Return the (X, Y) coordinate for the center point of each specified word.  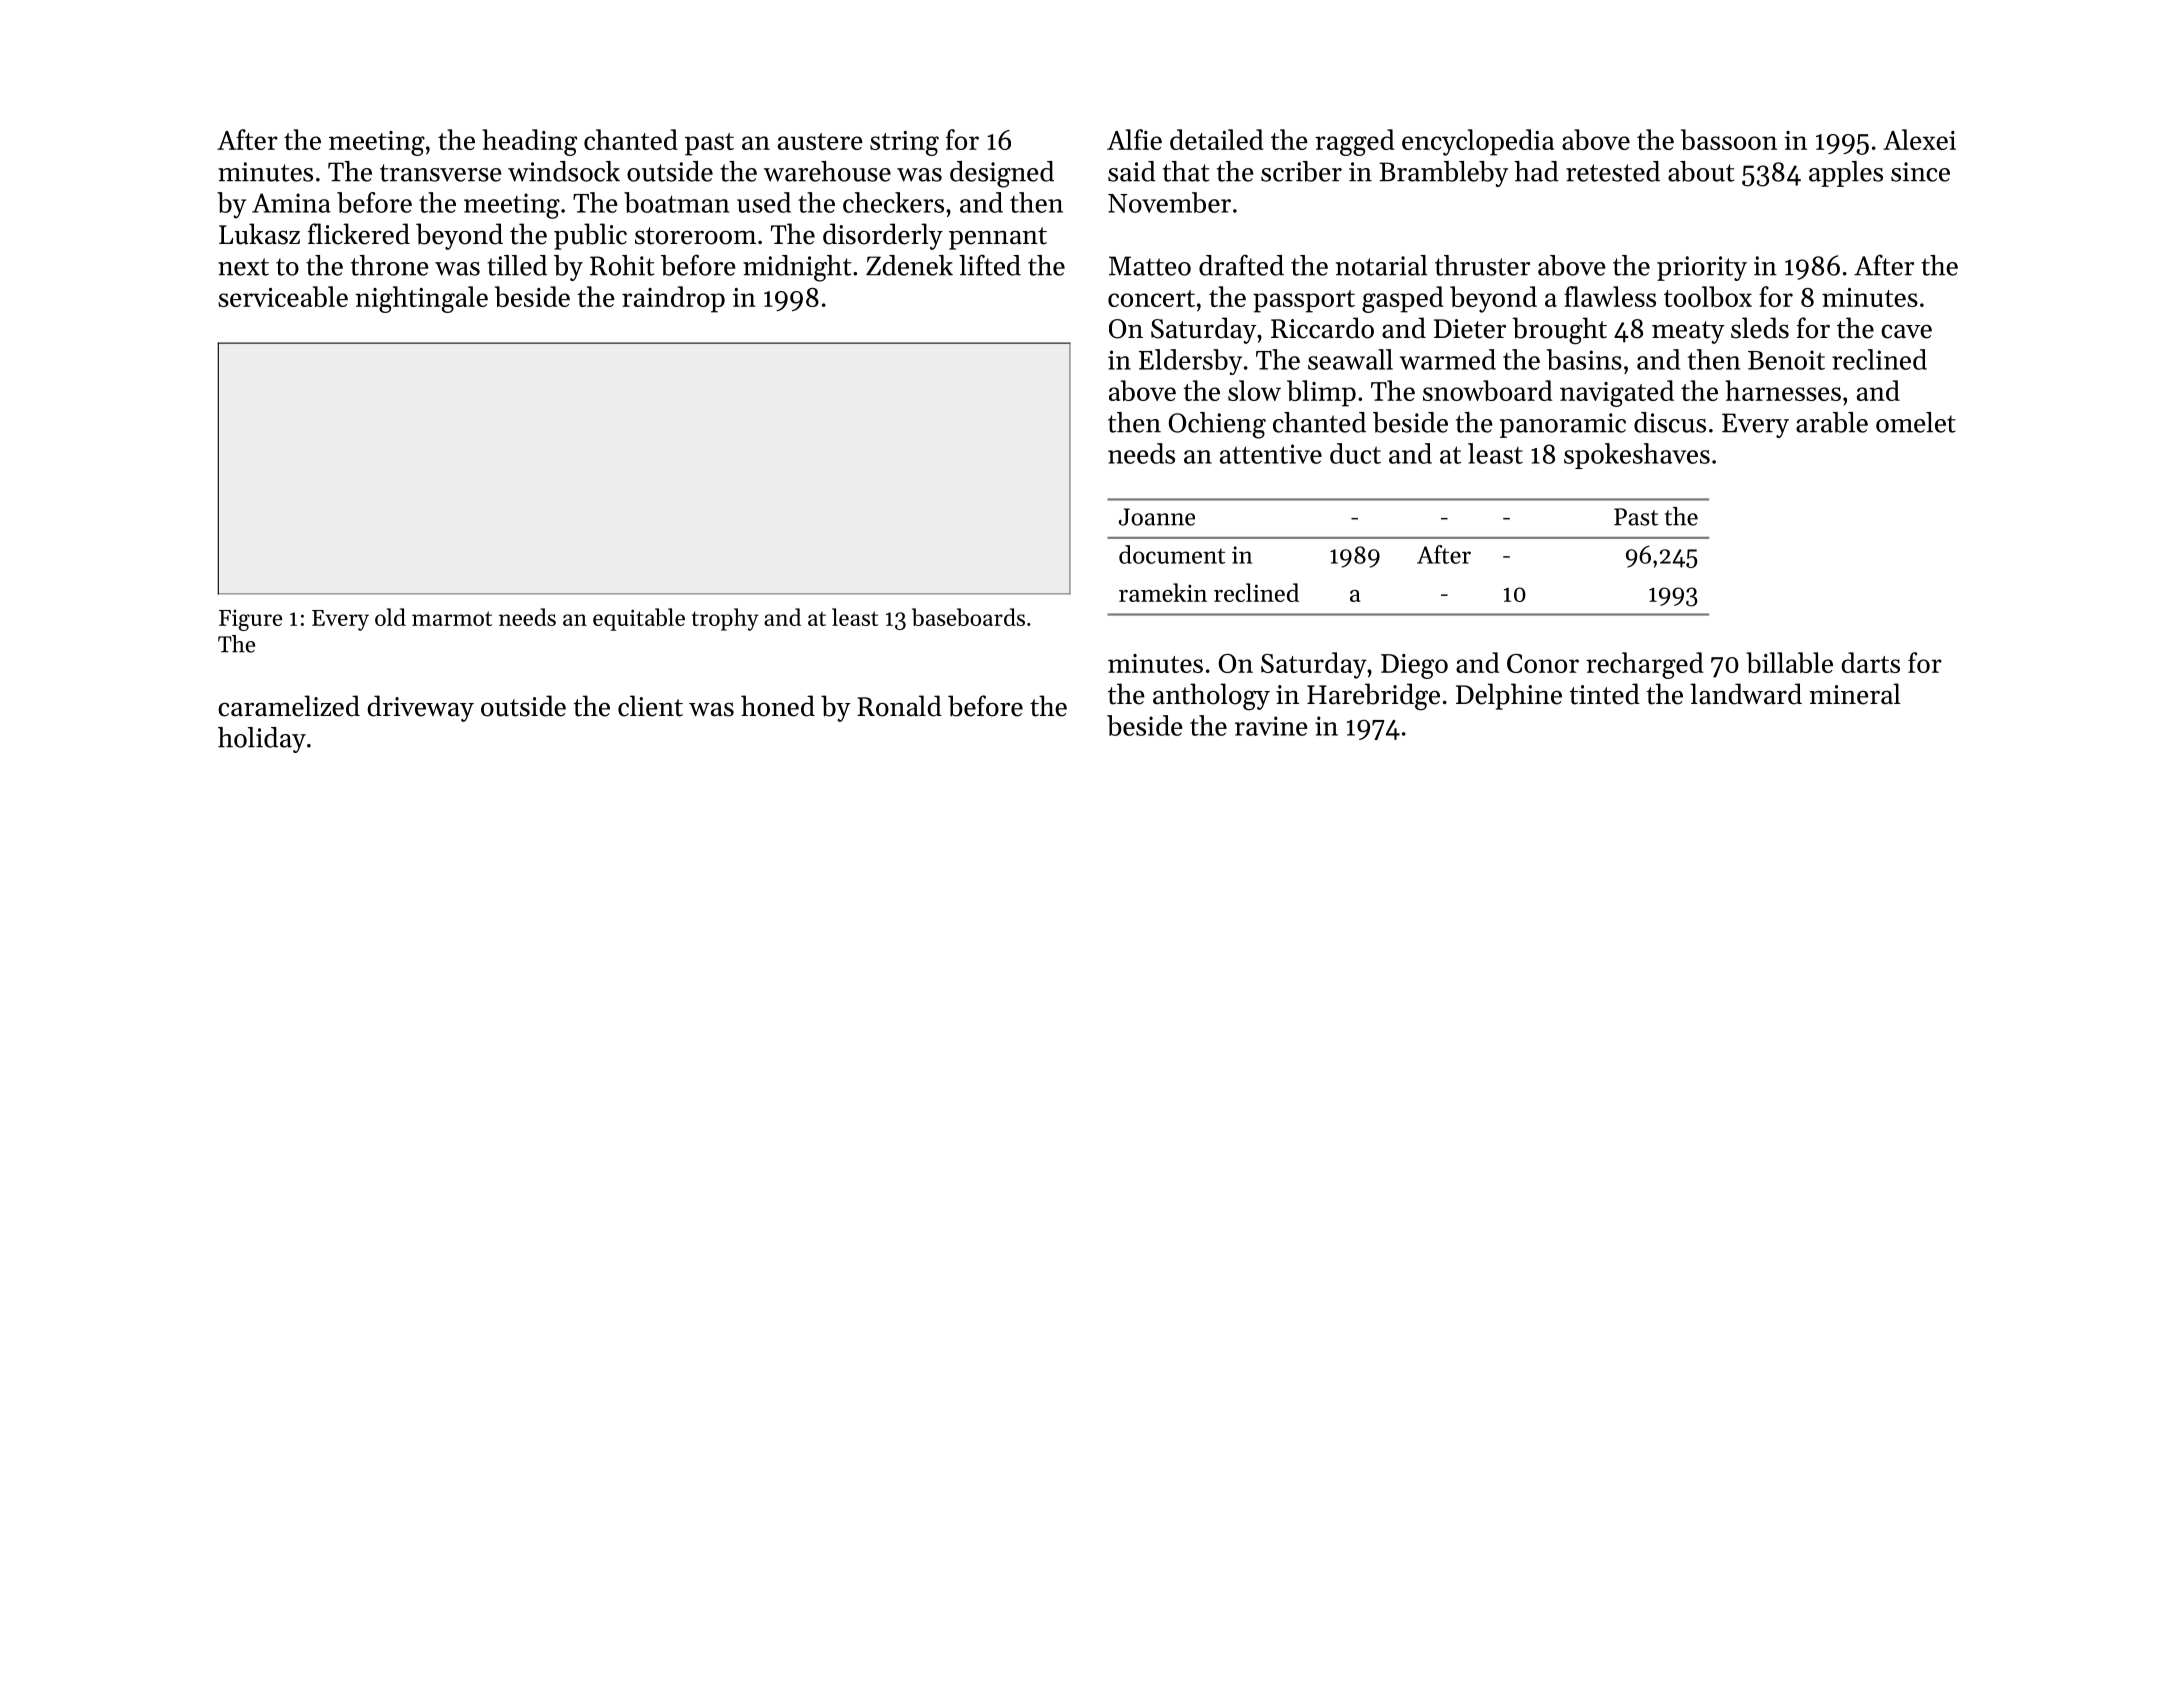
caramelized (289, 706)
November (1169, 202)
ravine (1271, 726)
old (390, 617)
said (1132, 171)
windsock (564, 171)
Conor (1543, 663)
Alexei (1919, 139)
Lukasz (259, 234)
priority (1702, 268)
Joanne (1157, 517)
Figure (250, 620)
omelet (1916, 422)
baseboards (968, 617)
